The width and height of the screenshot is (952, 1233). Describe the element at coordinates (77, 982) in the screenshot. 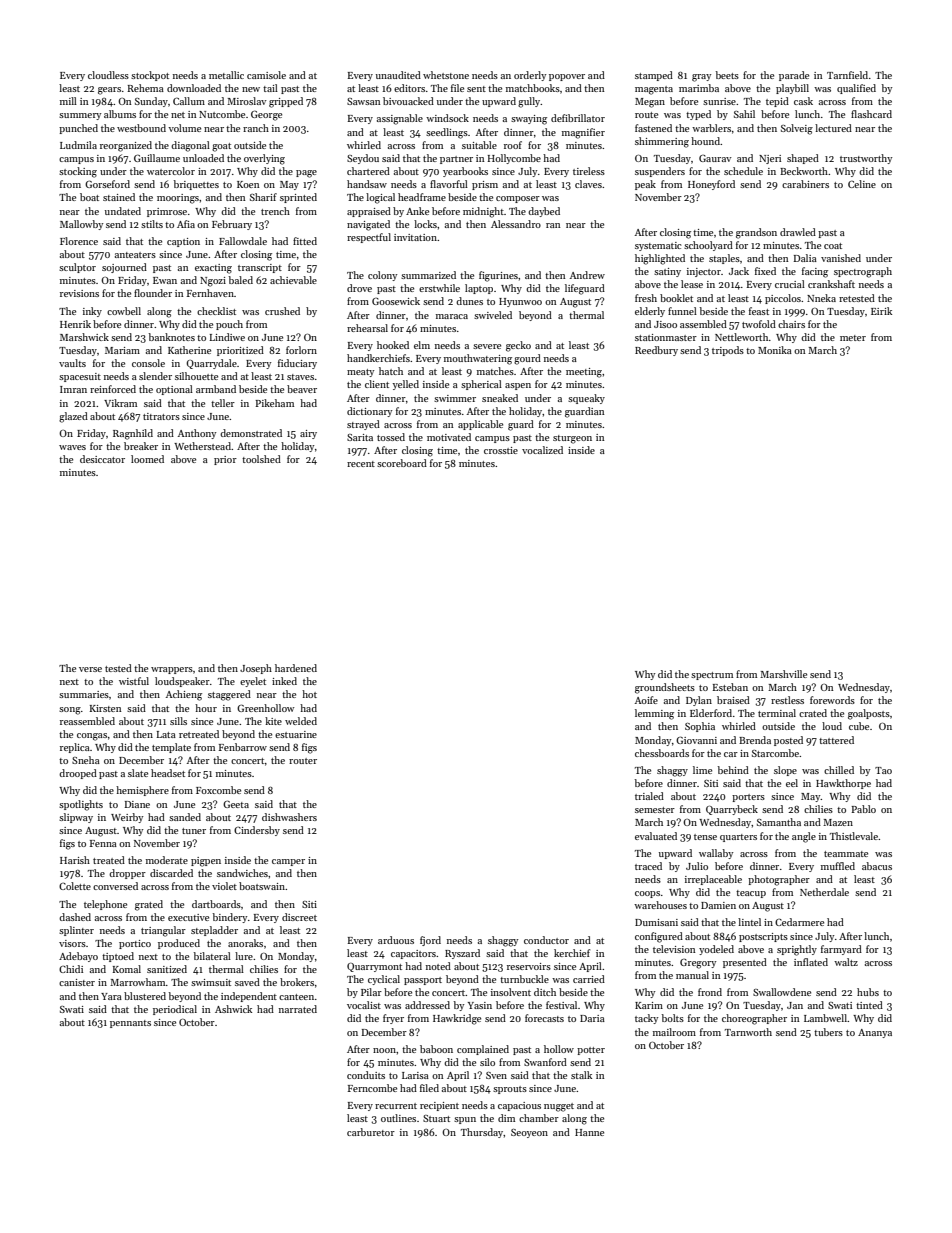

I see `canister` at that location.
